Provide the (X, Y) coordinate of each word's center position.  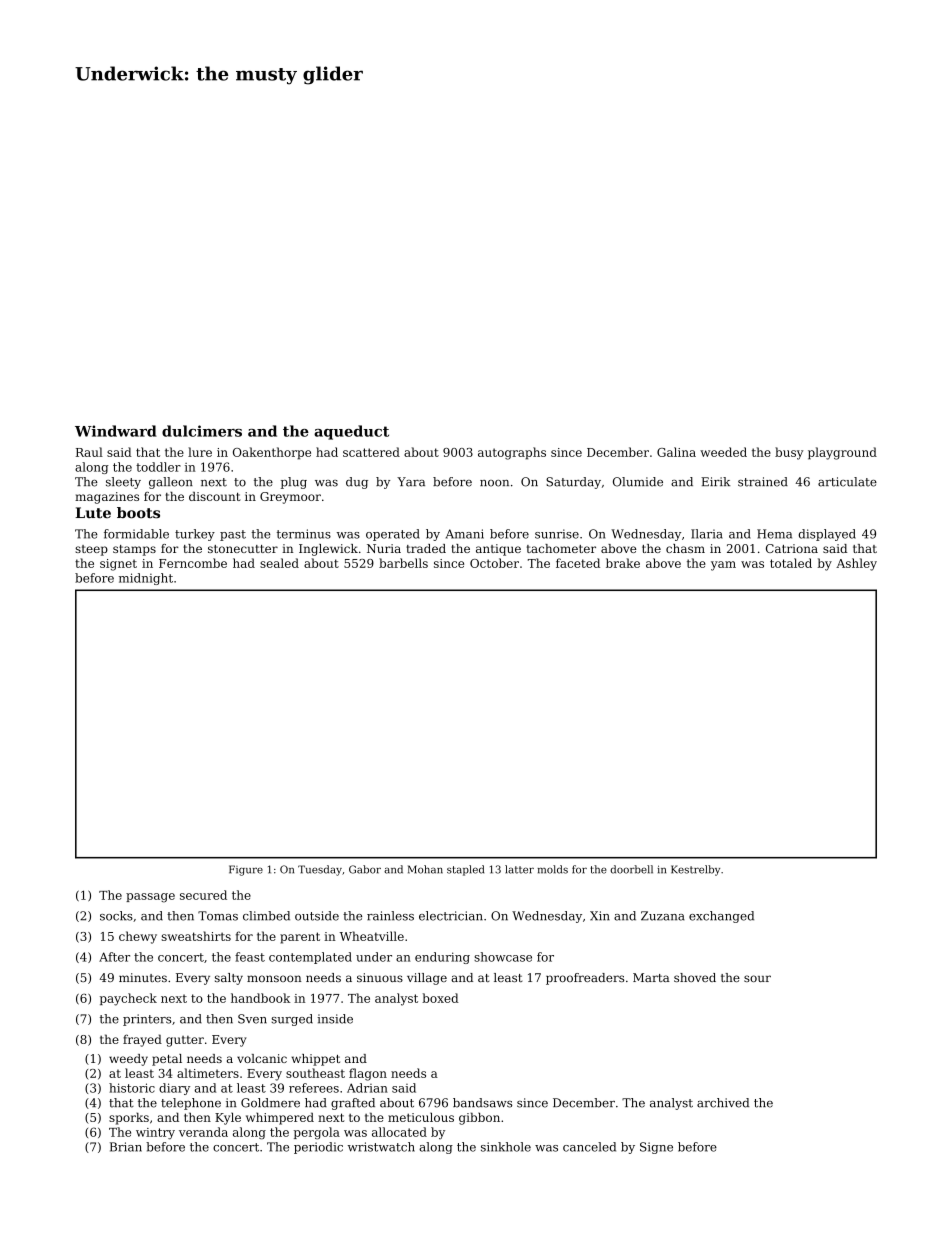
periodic (318, 1148)
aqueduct (351, 432)
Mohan (425, 869)
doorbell (631, 869)
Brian (126, 1147)
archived (723, 1103)
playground (842, 453)
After (114, 957)
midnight (146, 579)
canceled (589, 1147)
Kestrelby (695, 870)
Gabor (365, 869)
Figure (246, 870)
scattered (371, 452)
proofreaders (585, 979)
